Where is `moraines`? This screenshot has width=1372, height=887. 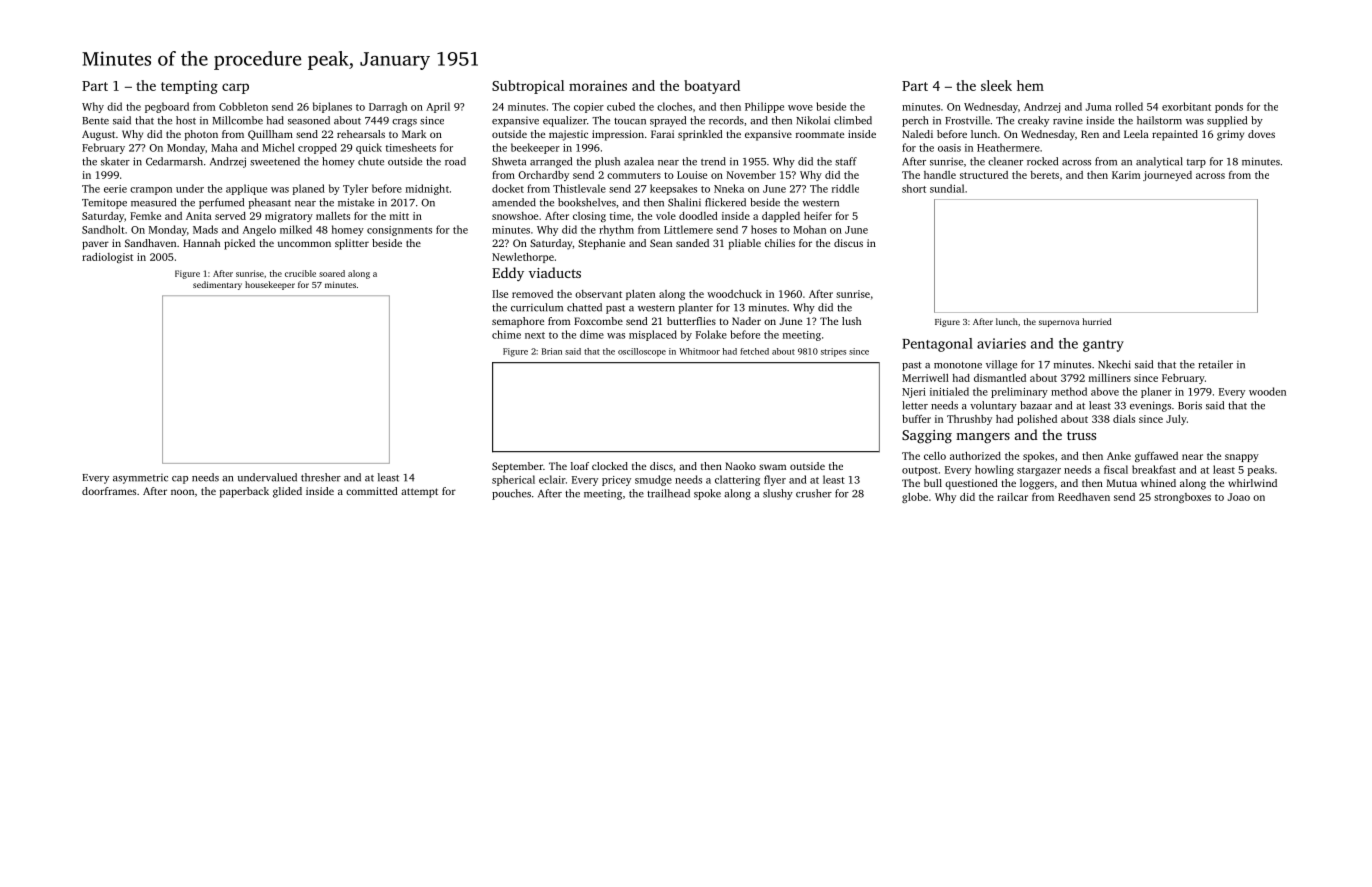 moraines is located at coordinates (598, 85).
